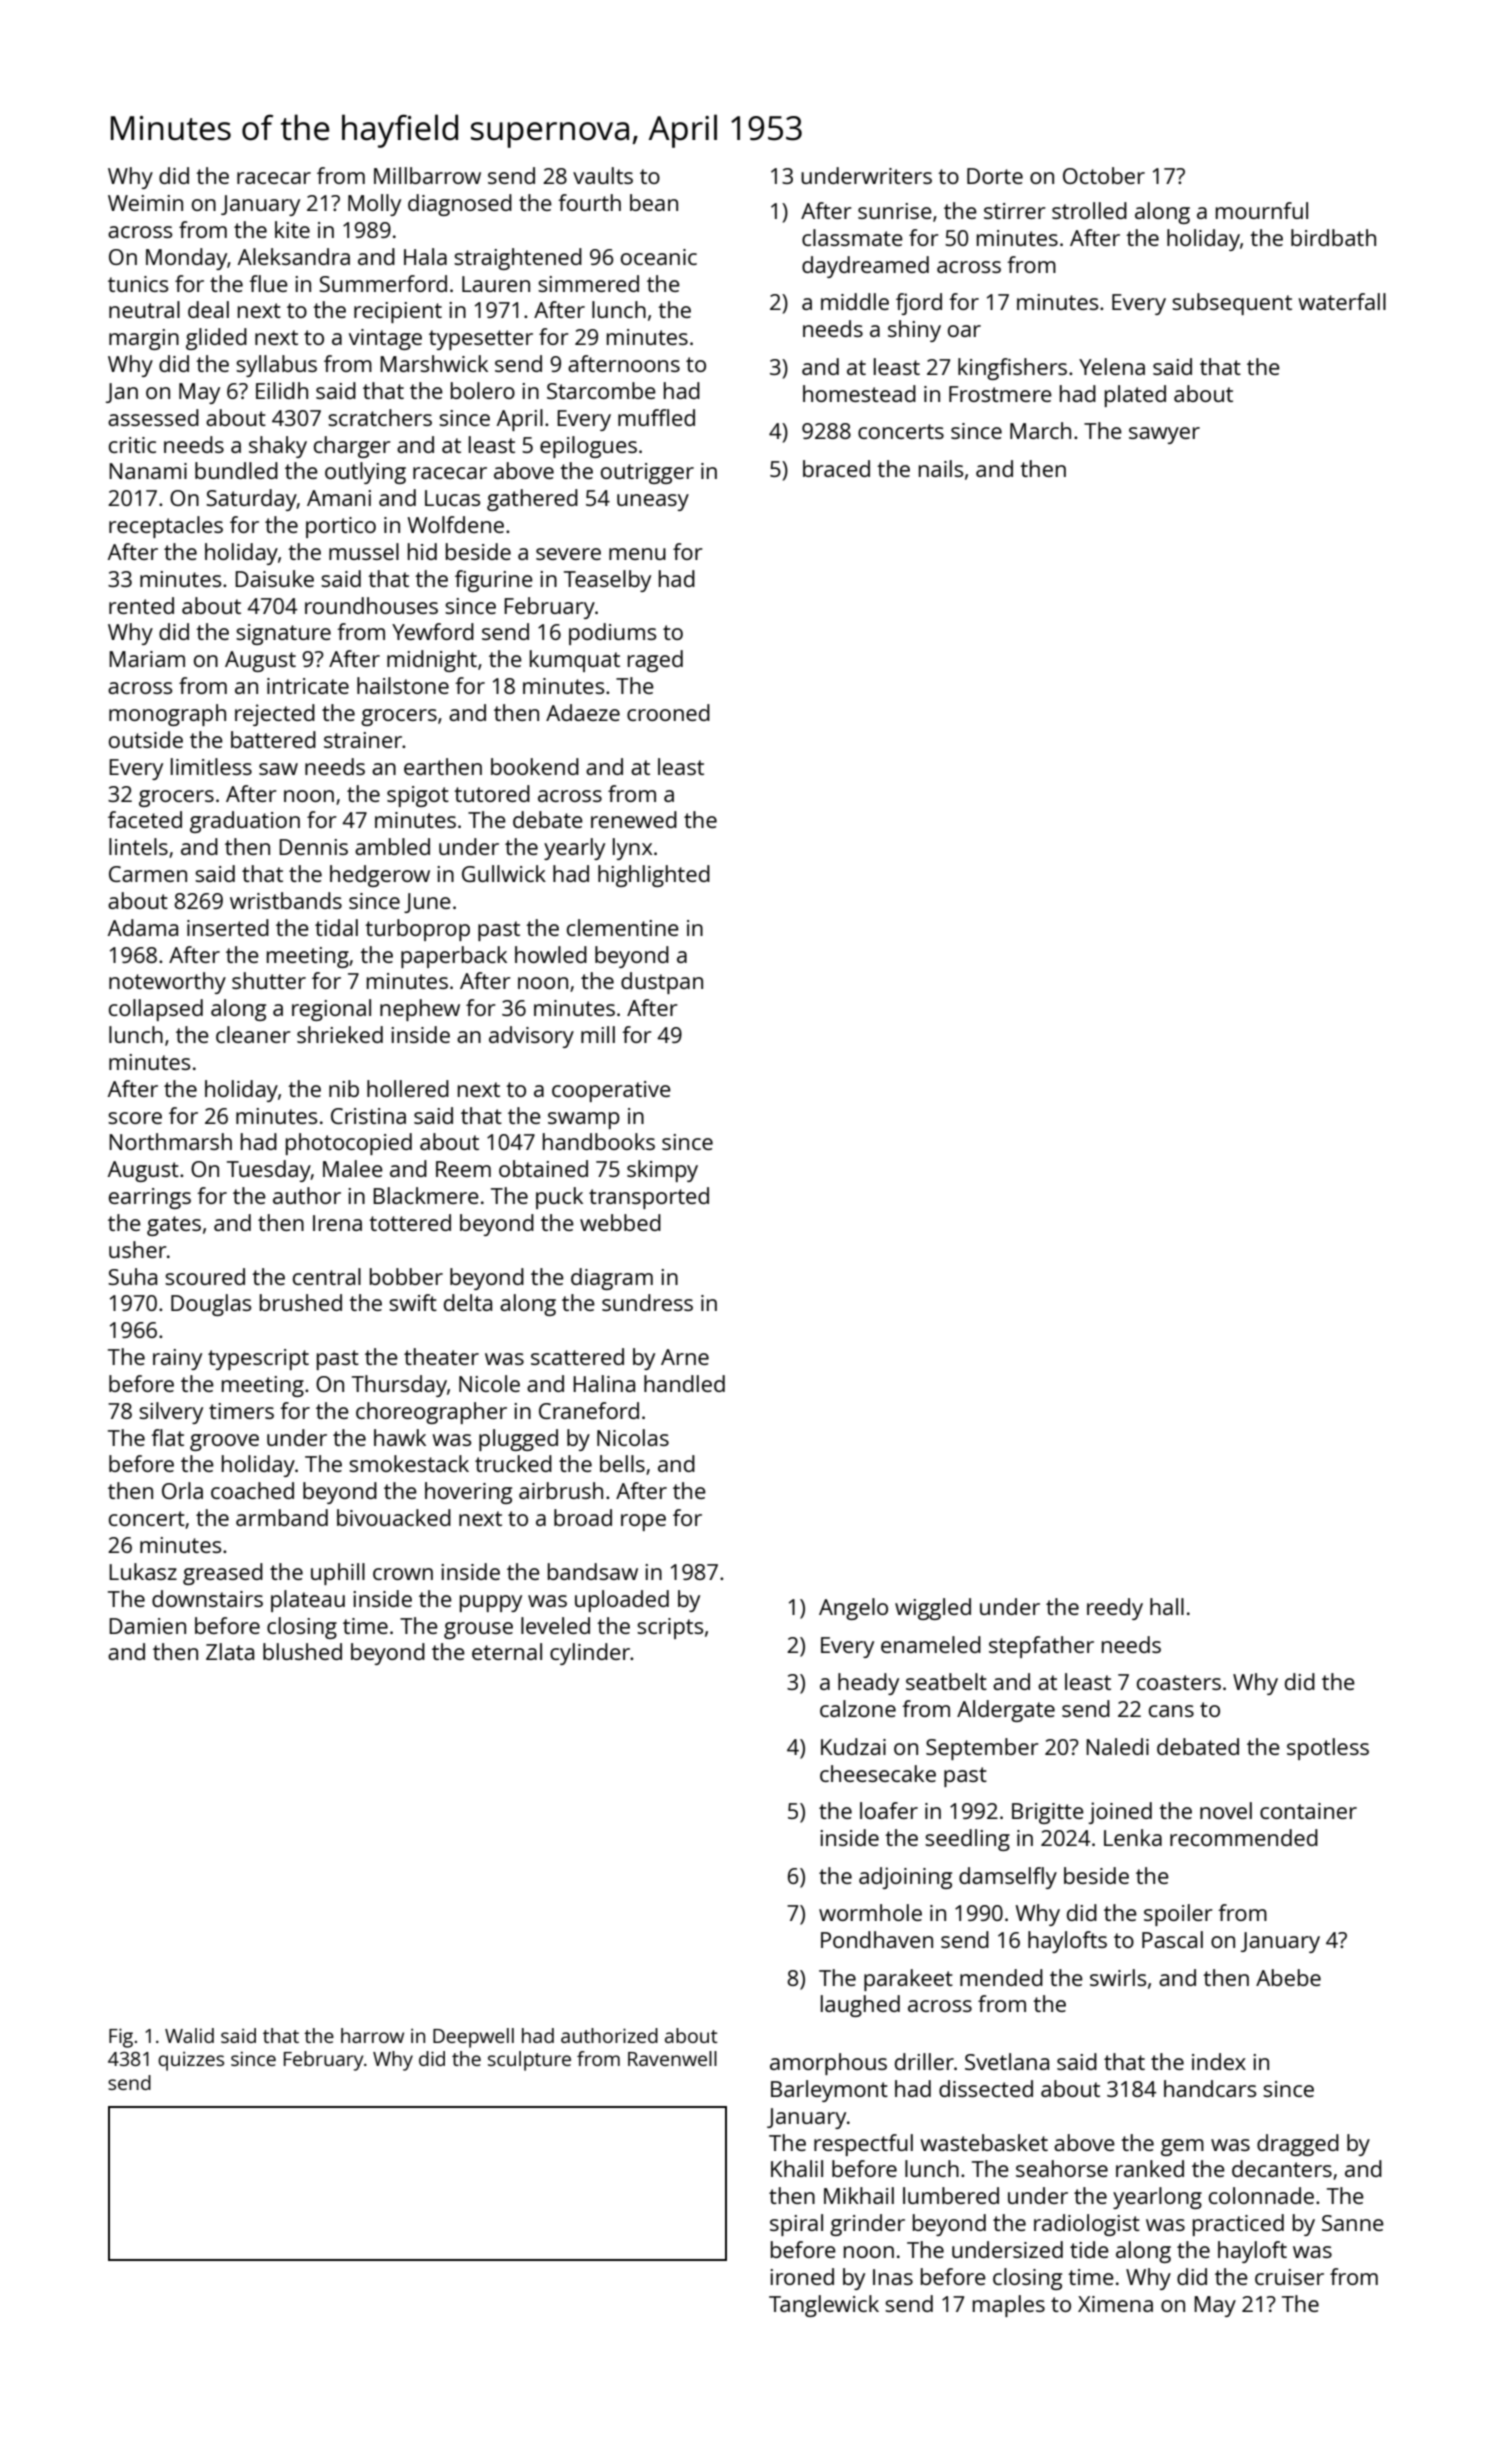 This page has width=1496, height=2464. I want to click on Orla, so click(182, 1490).
